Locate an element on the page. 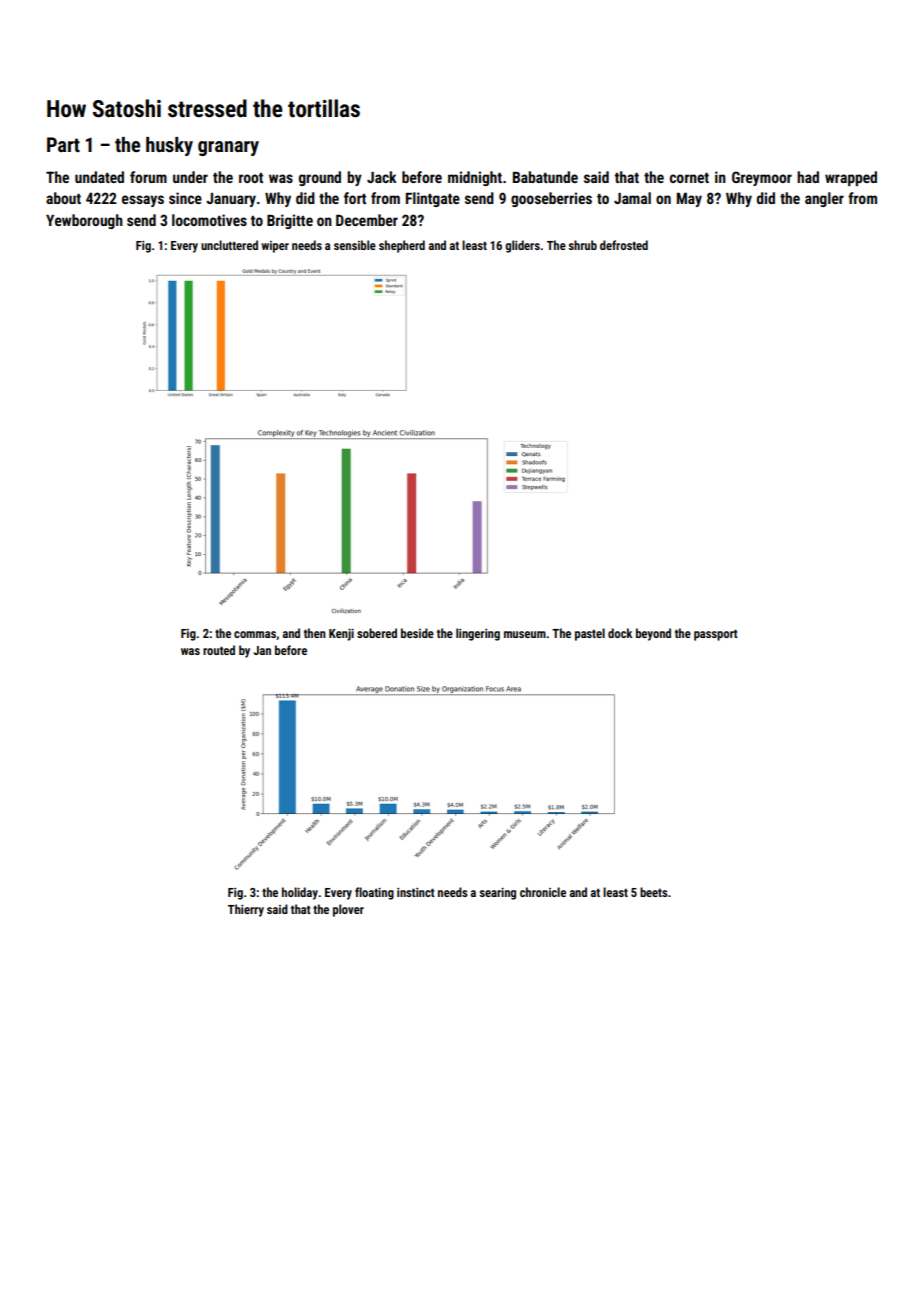 Image resolution: width=924 pixels, height=1308 pixels. pastel is located at coordinates (590, 634).
